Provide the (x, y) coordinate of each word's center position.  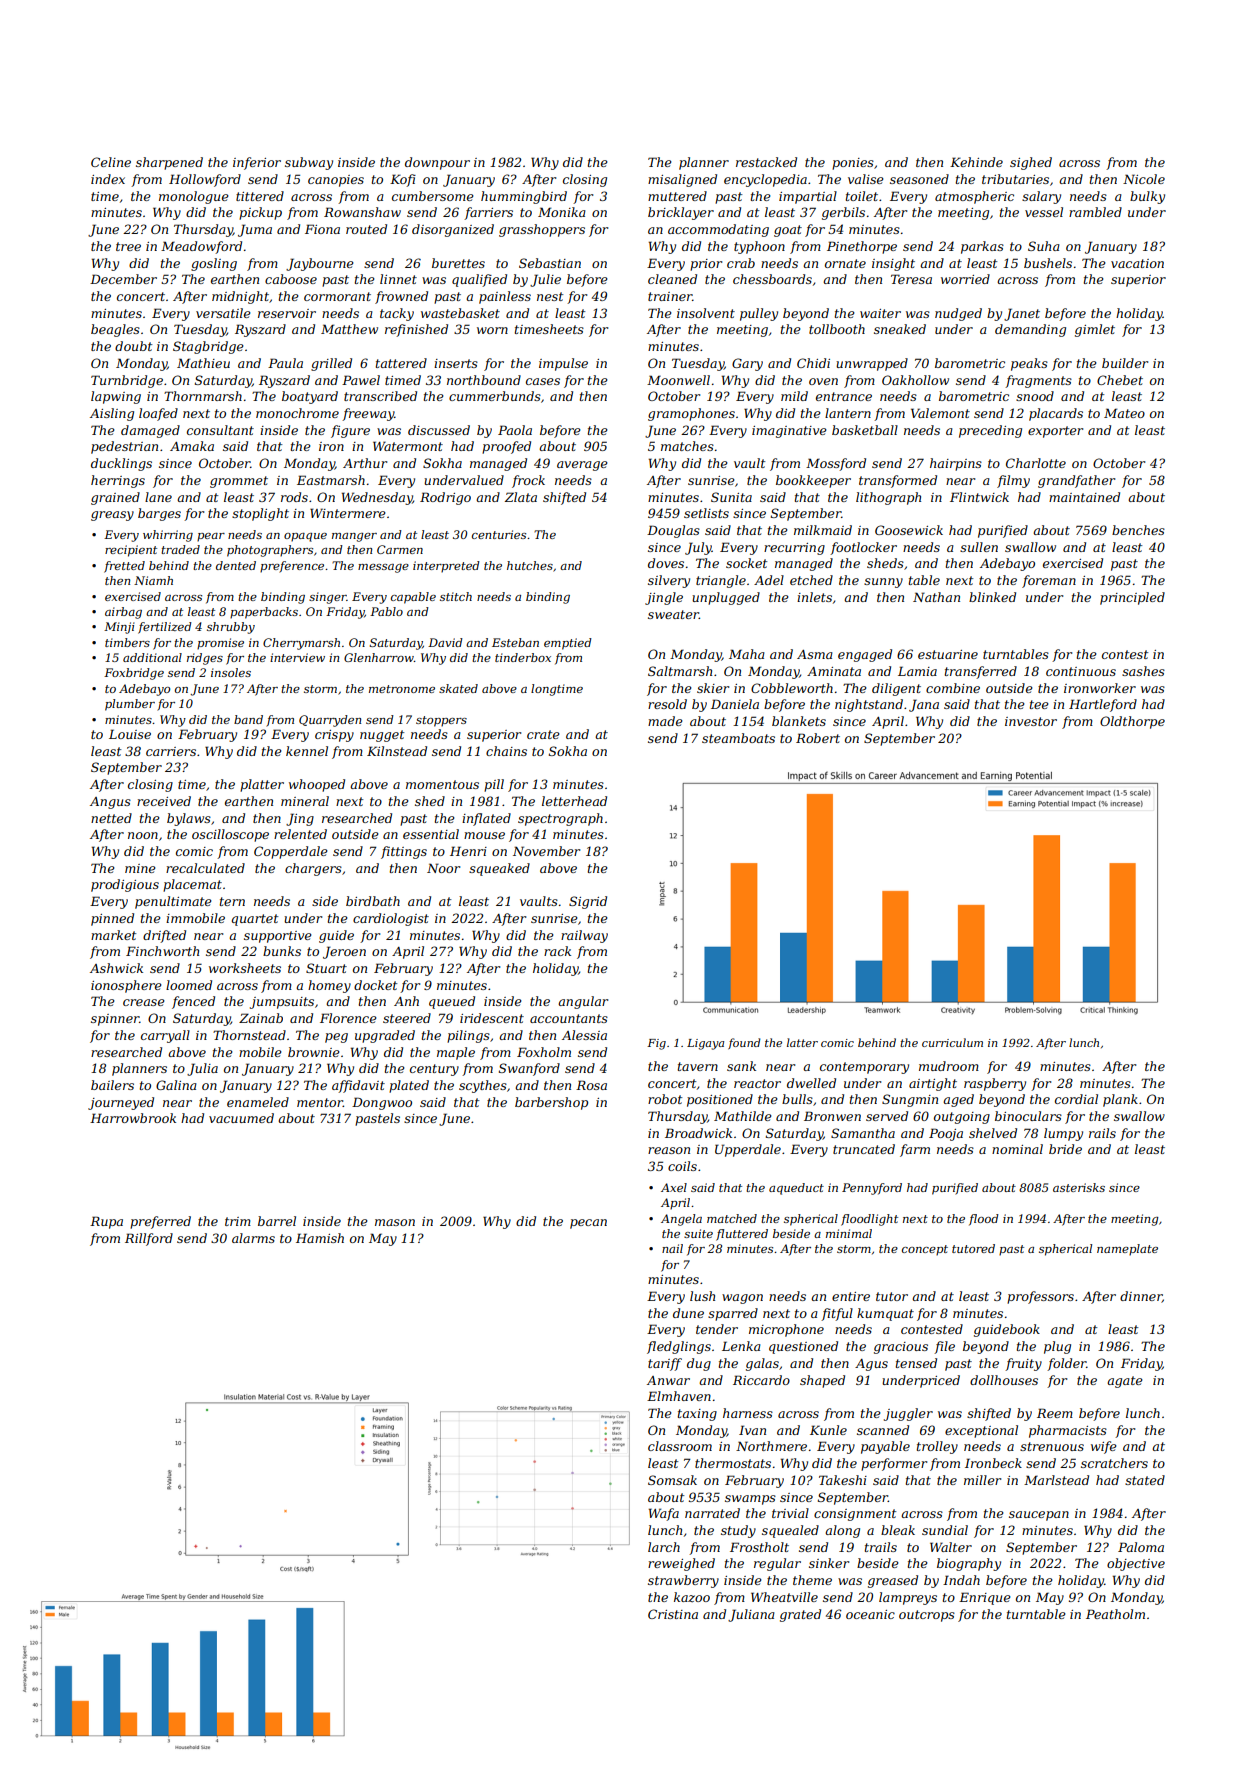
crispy (334, 736)
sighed (1031, 163)
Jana (924, 705)
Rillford (149, 1239)
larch (664, 1547)
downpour (437, 163)
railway (584, 936)
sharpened (169, 163)
